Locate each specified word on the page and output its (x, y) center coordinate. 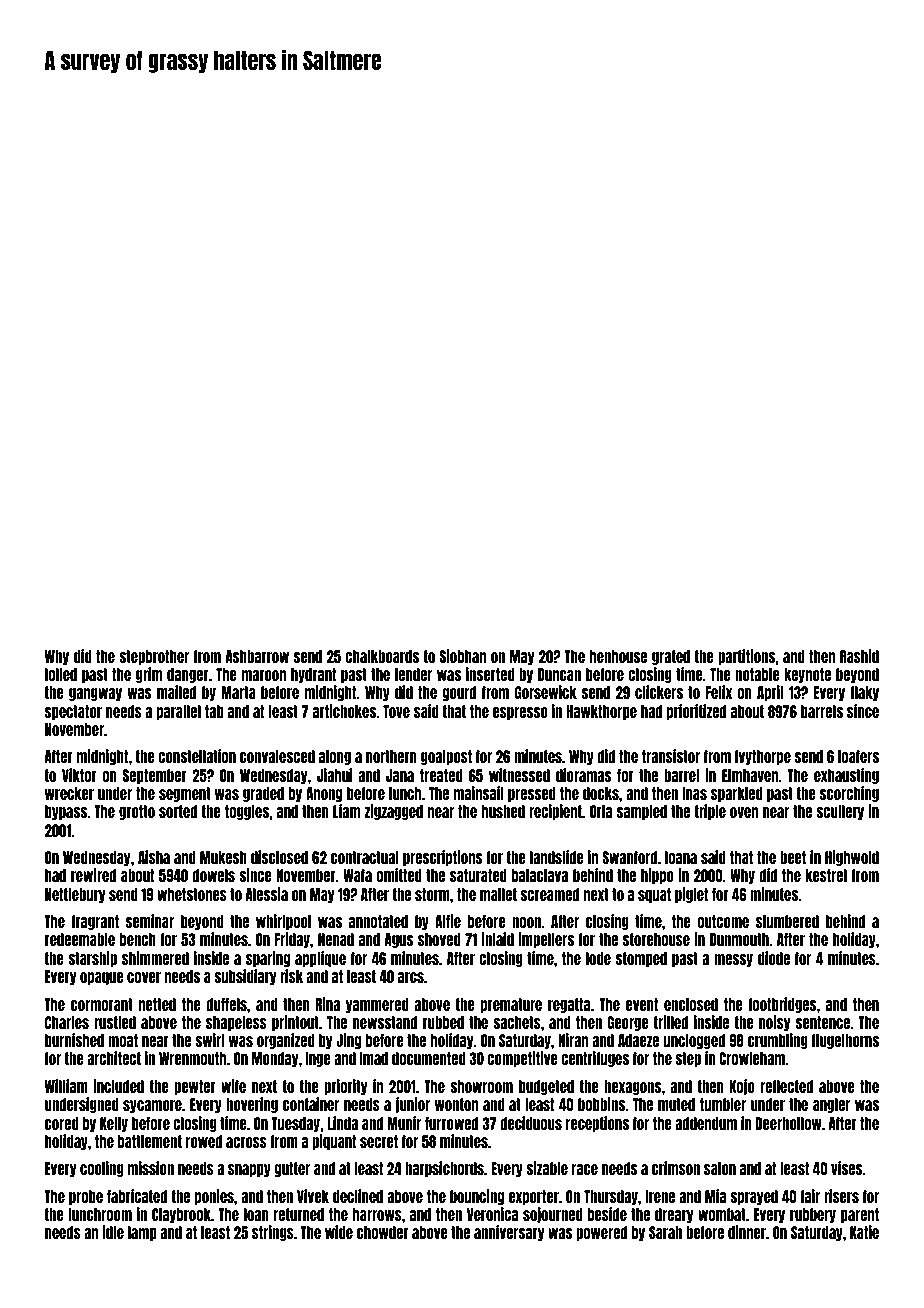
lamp (142, 1233)
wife (233, 1086)
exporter (534, 1197)
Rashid (859, 656)
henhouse (618, 656)
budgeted (546, 1087)
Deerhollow (789, 1123)
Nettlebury (75, 895)
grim (149, 675)
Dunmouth (739, 939)
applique (320, 959)
